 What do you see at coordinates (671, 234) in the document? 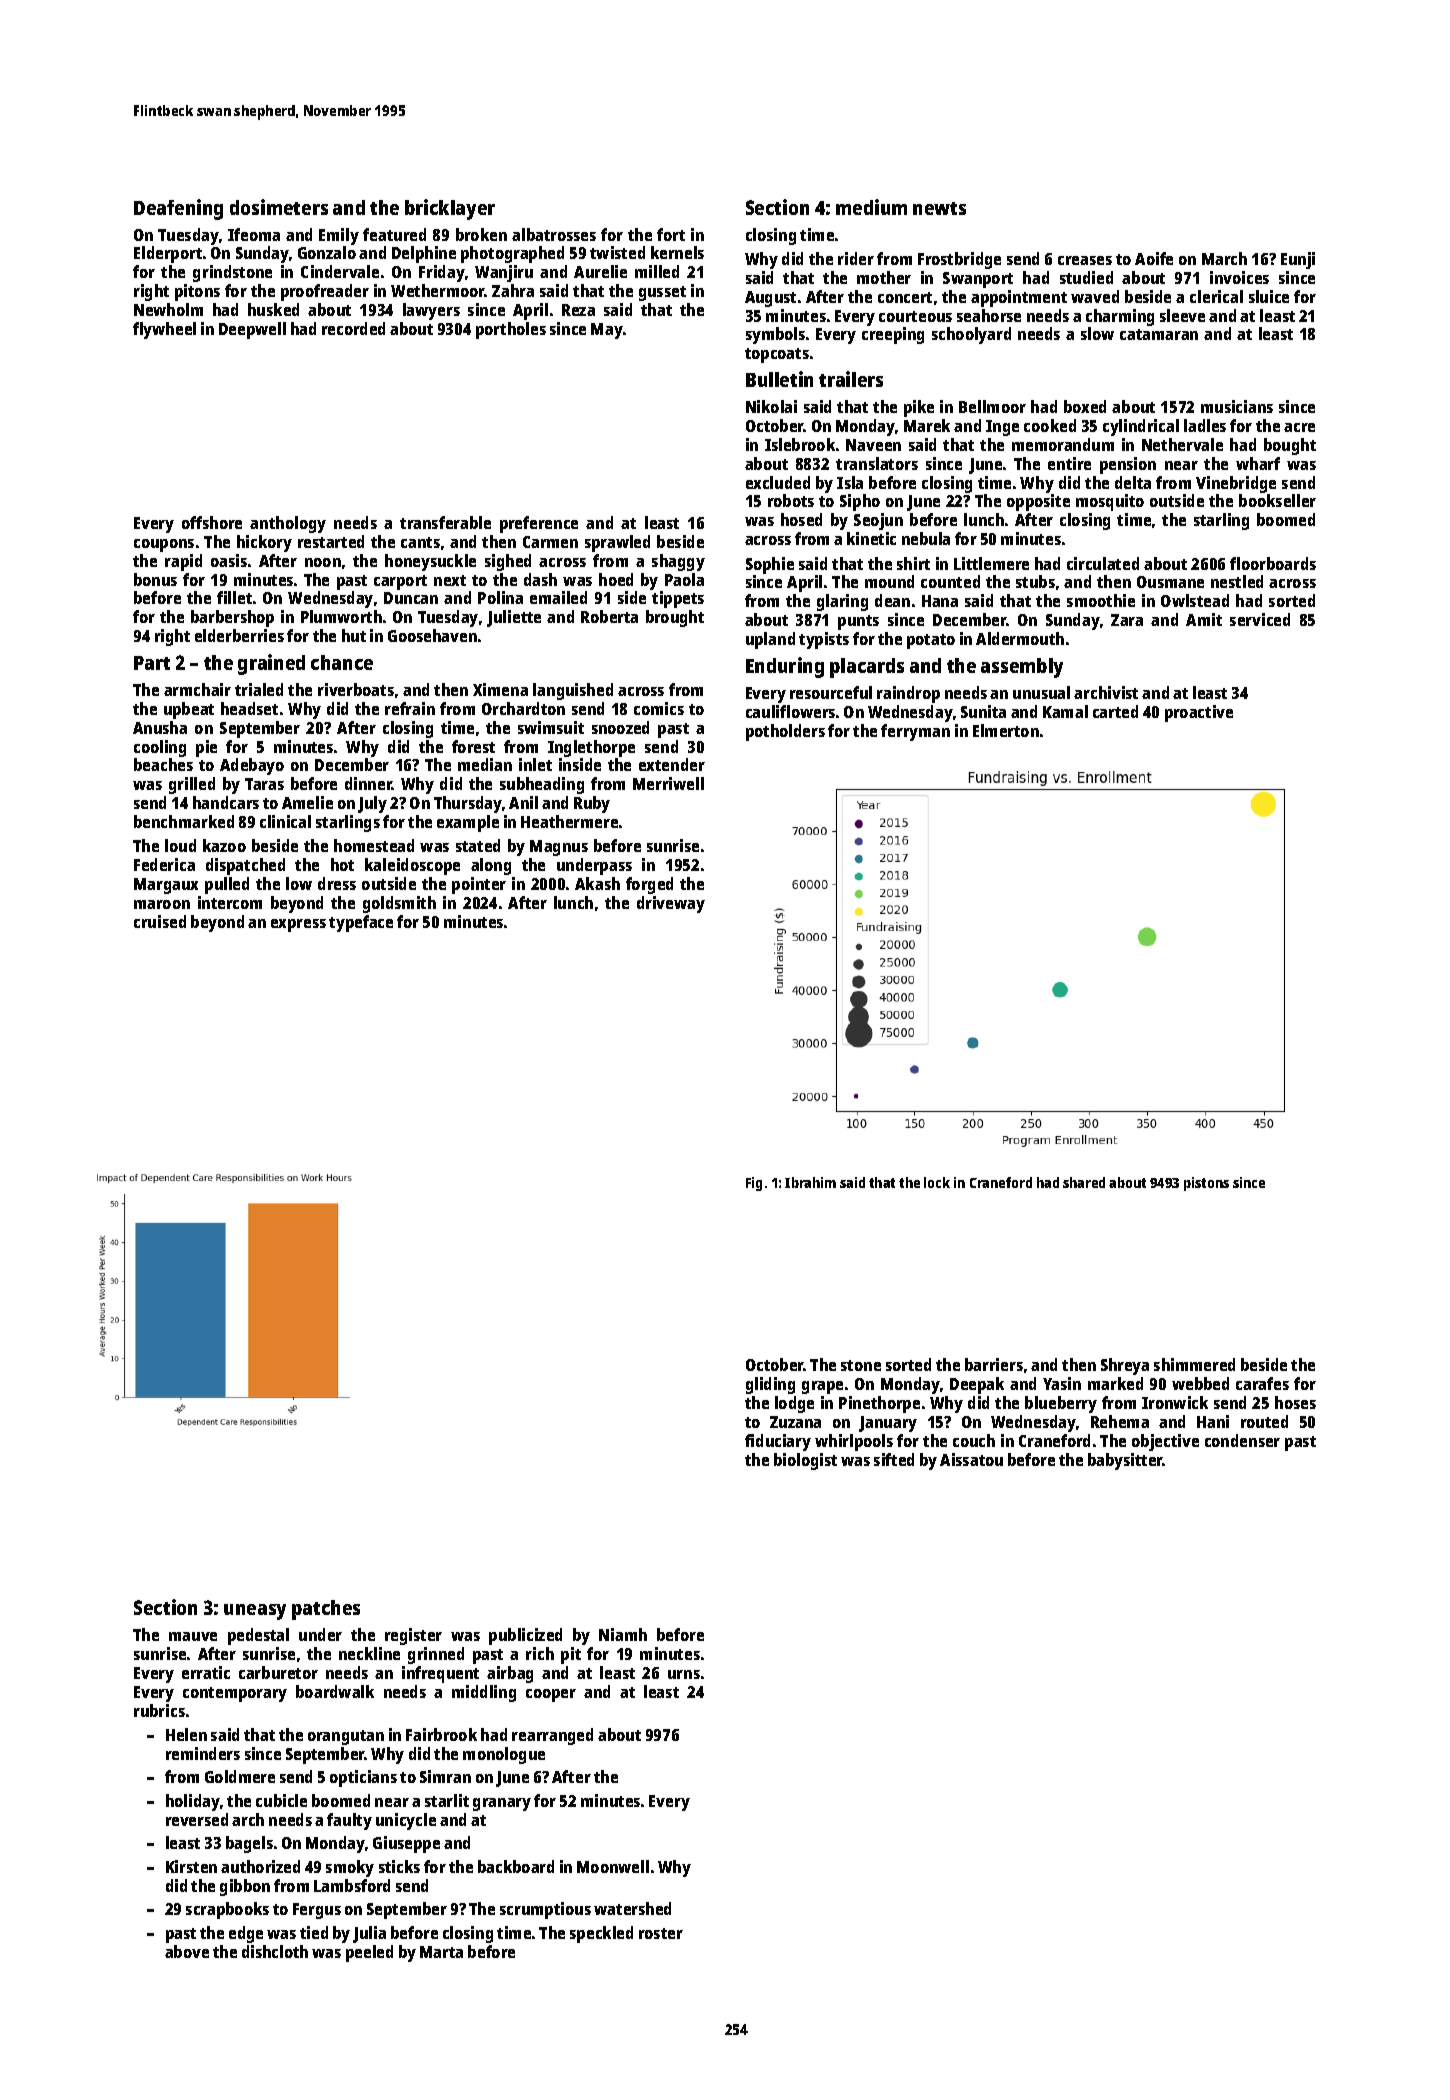
I see `fort` at bounding box center [671, 234].
